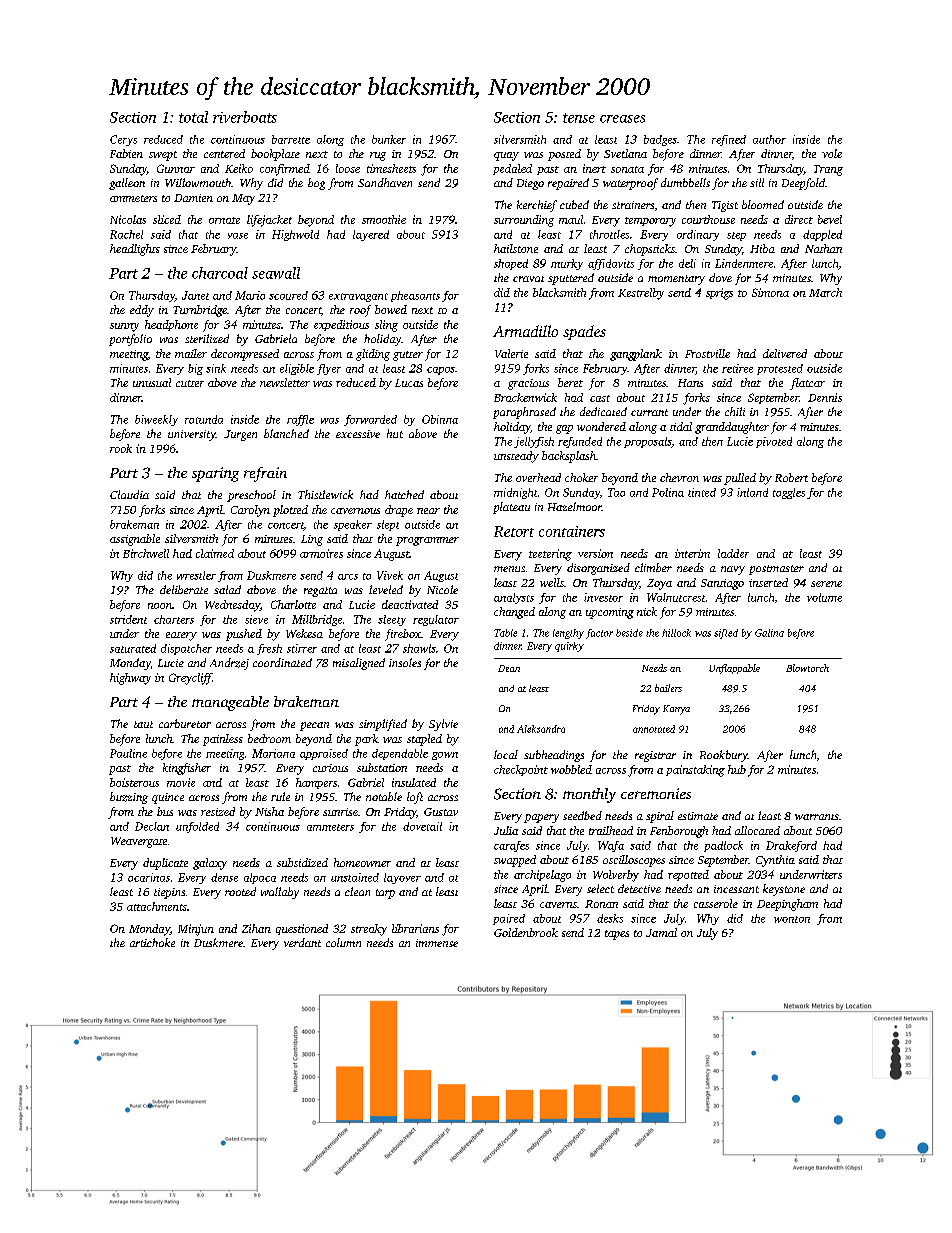 The image size is (952, 1233). I want to click on confirmed, so click(285, 170).
